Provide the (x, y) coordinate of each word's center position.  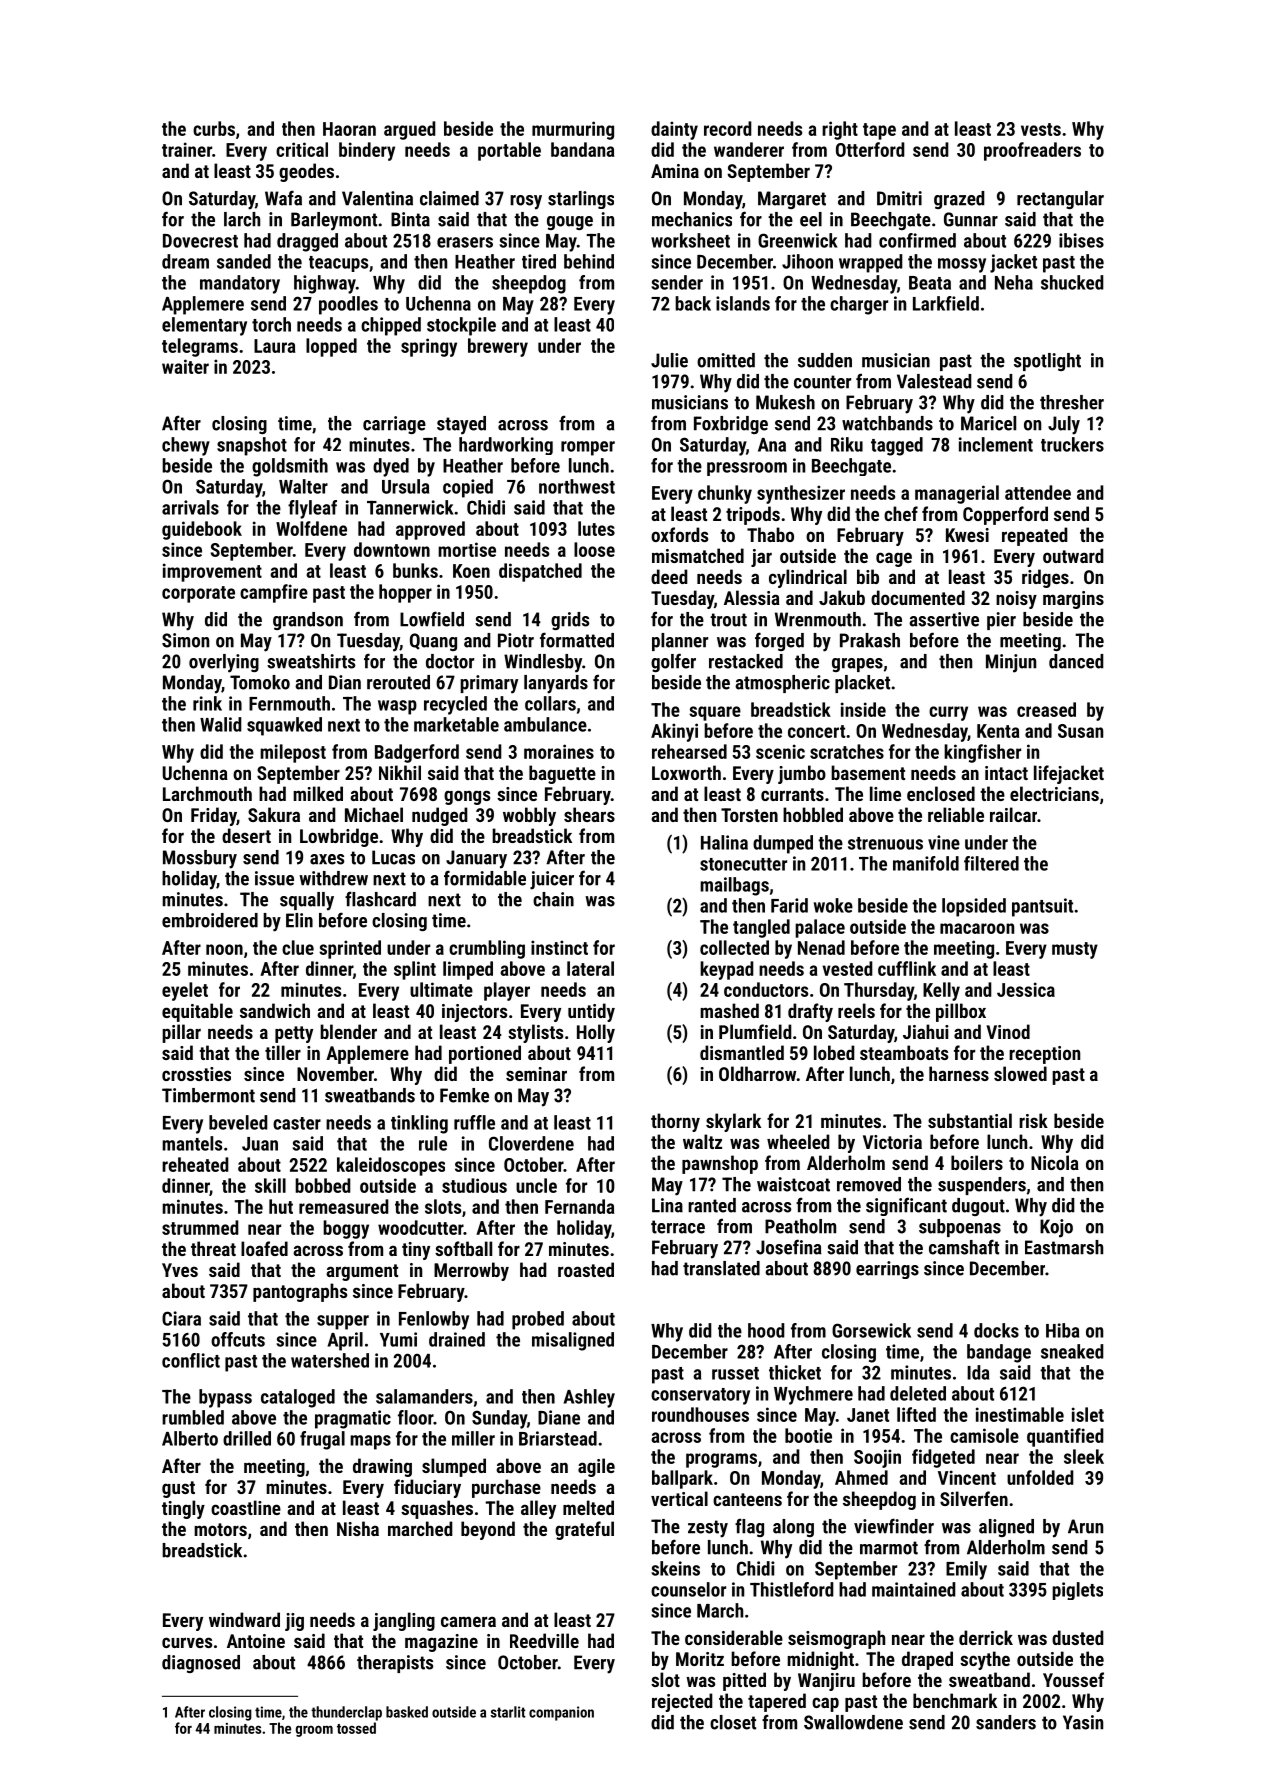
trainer (187, 149)
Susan (1080, 731)
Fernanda (580, 1206)
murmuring (573, 130)
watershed (330, 1360)
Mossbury (200, 859)
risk (1033, 1120)
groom (314, 1731)
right (840, 130)
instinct (559, 947)
